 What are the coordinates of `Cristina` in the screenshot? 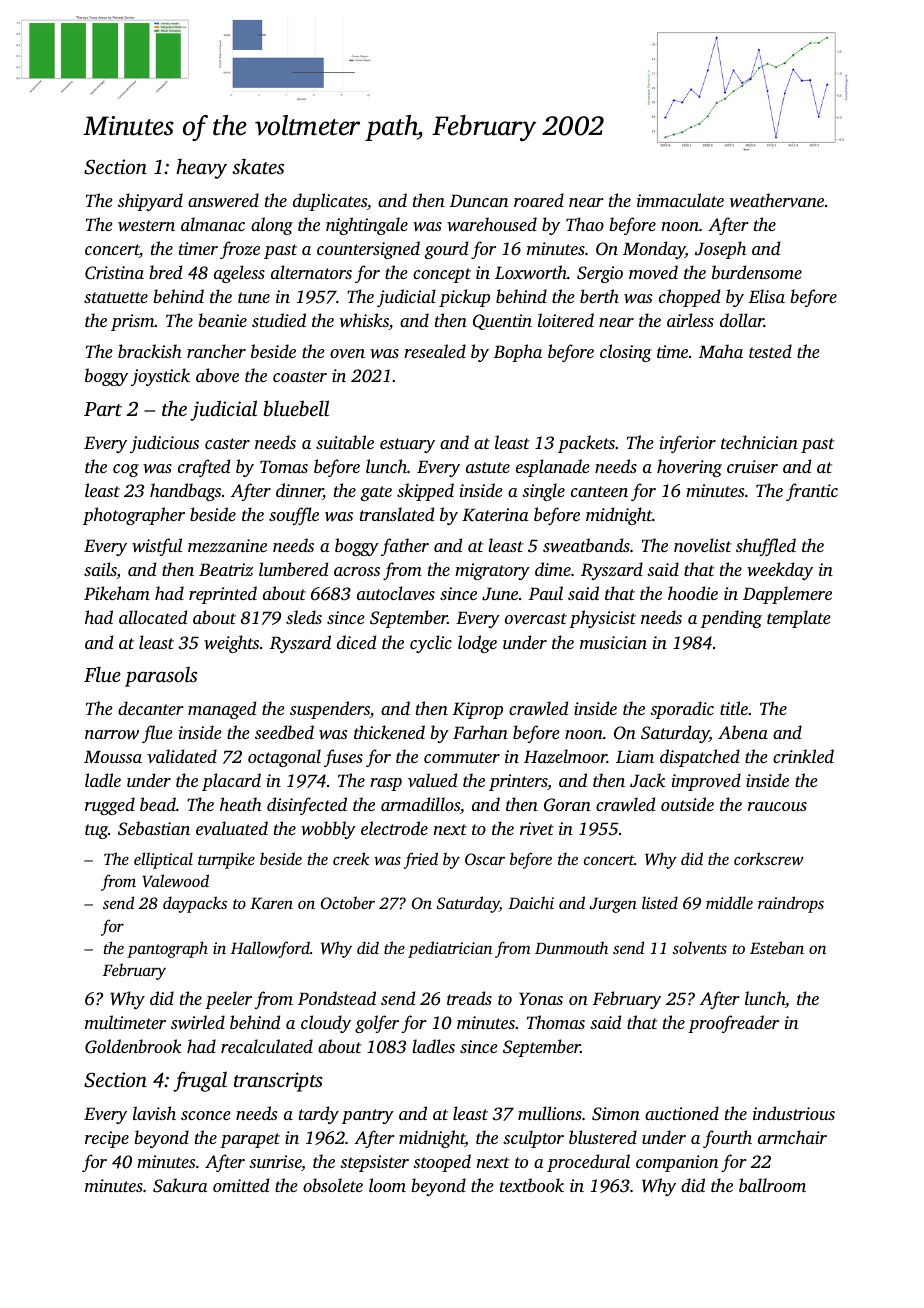 It's located at (114, 273).
